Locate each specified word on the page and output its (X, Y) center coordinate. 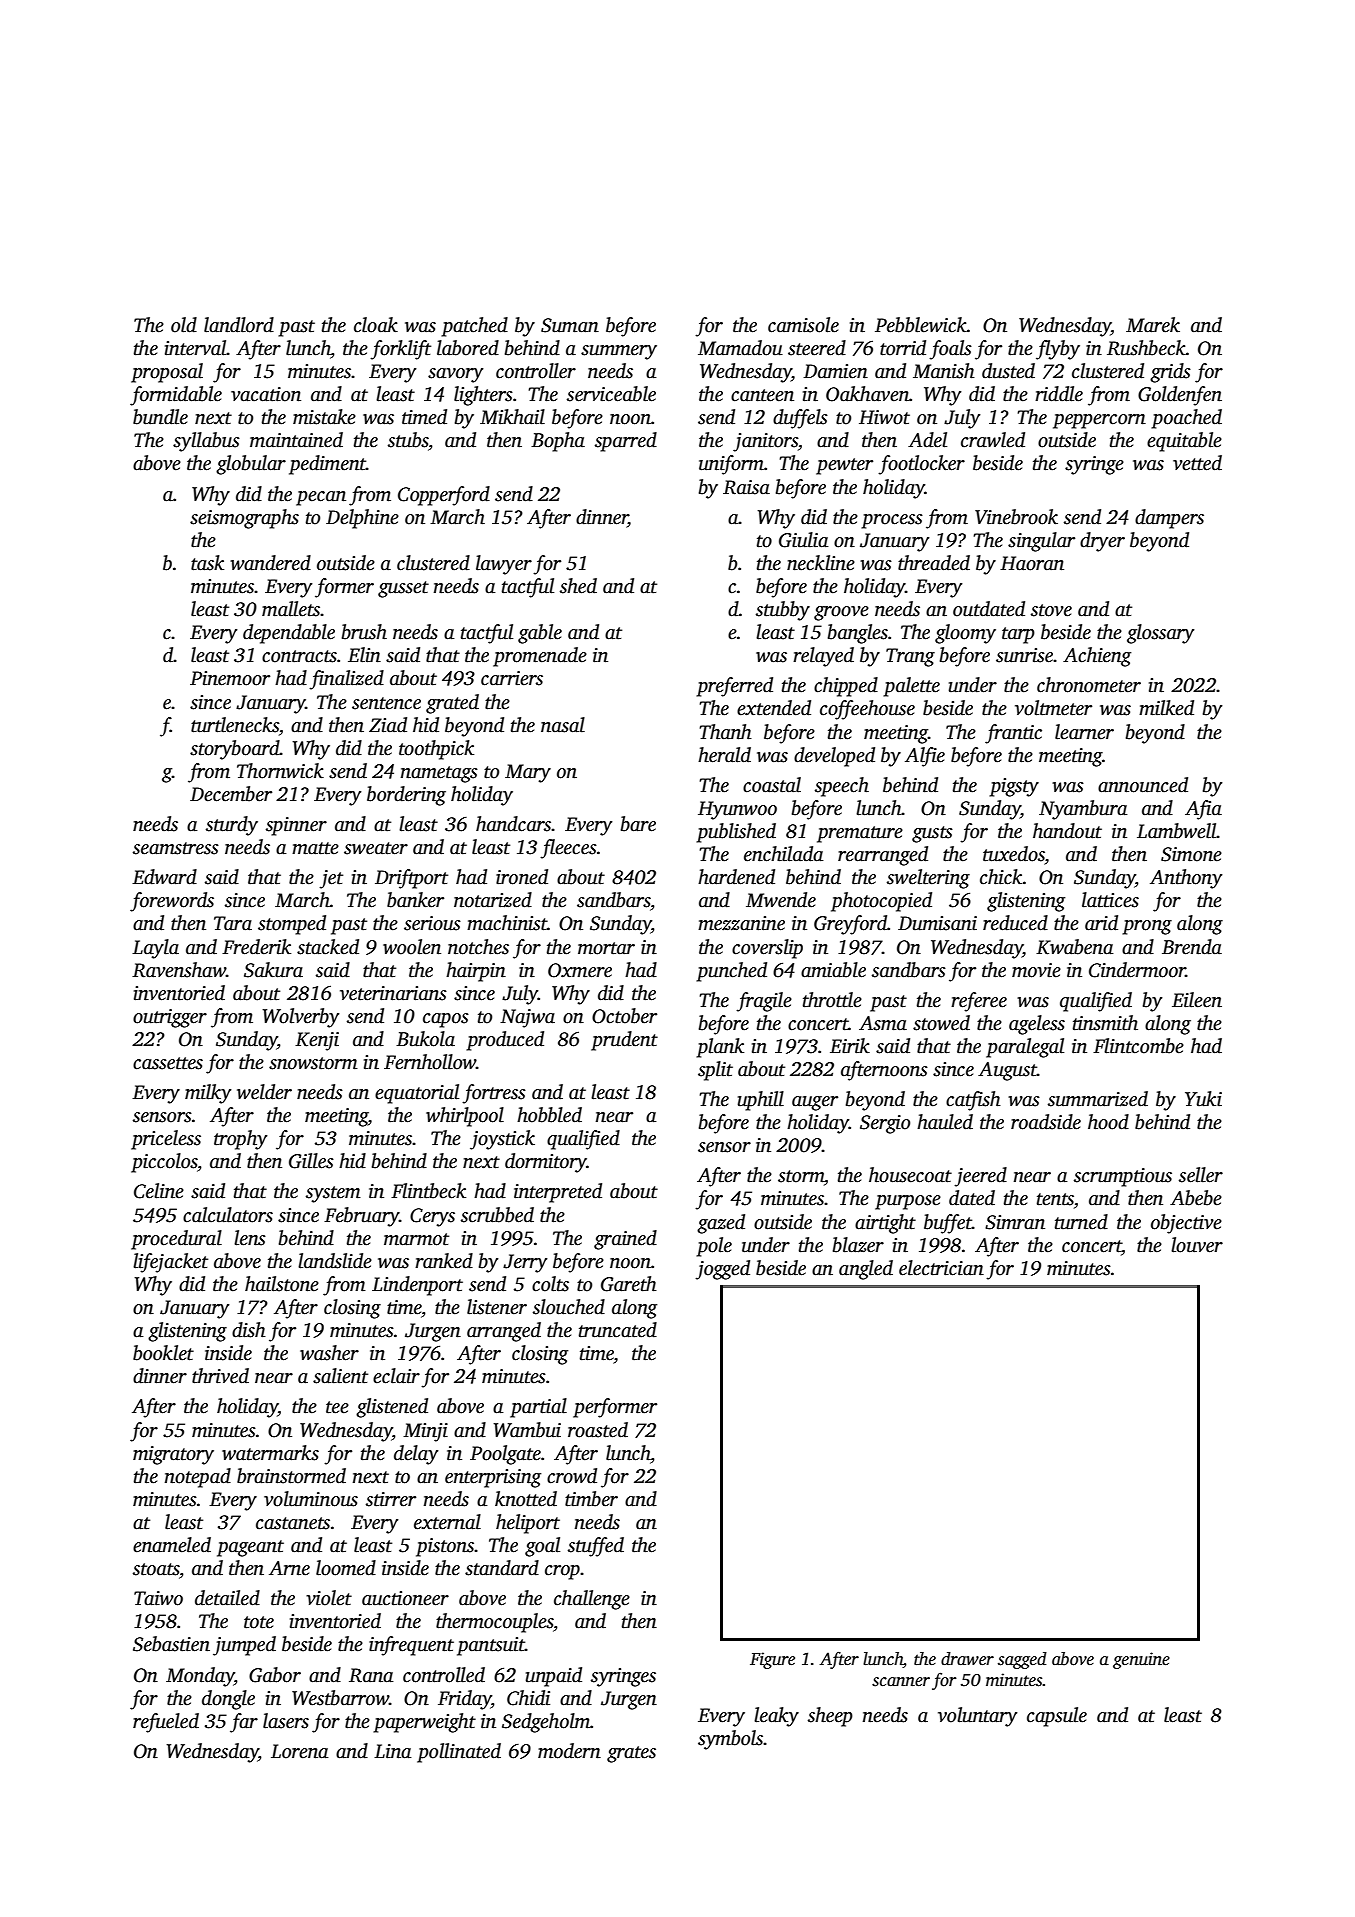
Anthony (1186, 879)
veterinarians (393, 993)
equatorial (417, 1094)
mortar (606, 948)
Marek (1153, 325)
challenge (592, 1600)
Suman (570, 325)
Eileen (1197, 1000)
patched (474, 327)
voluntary (978, 1717)
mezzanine (741, 923)
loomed (346, 1568)
